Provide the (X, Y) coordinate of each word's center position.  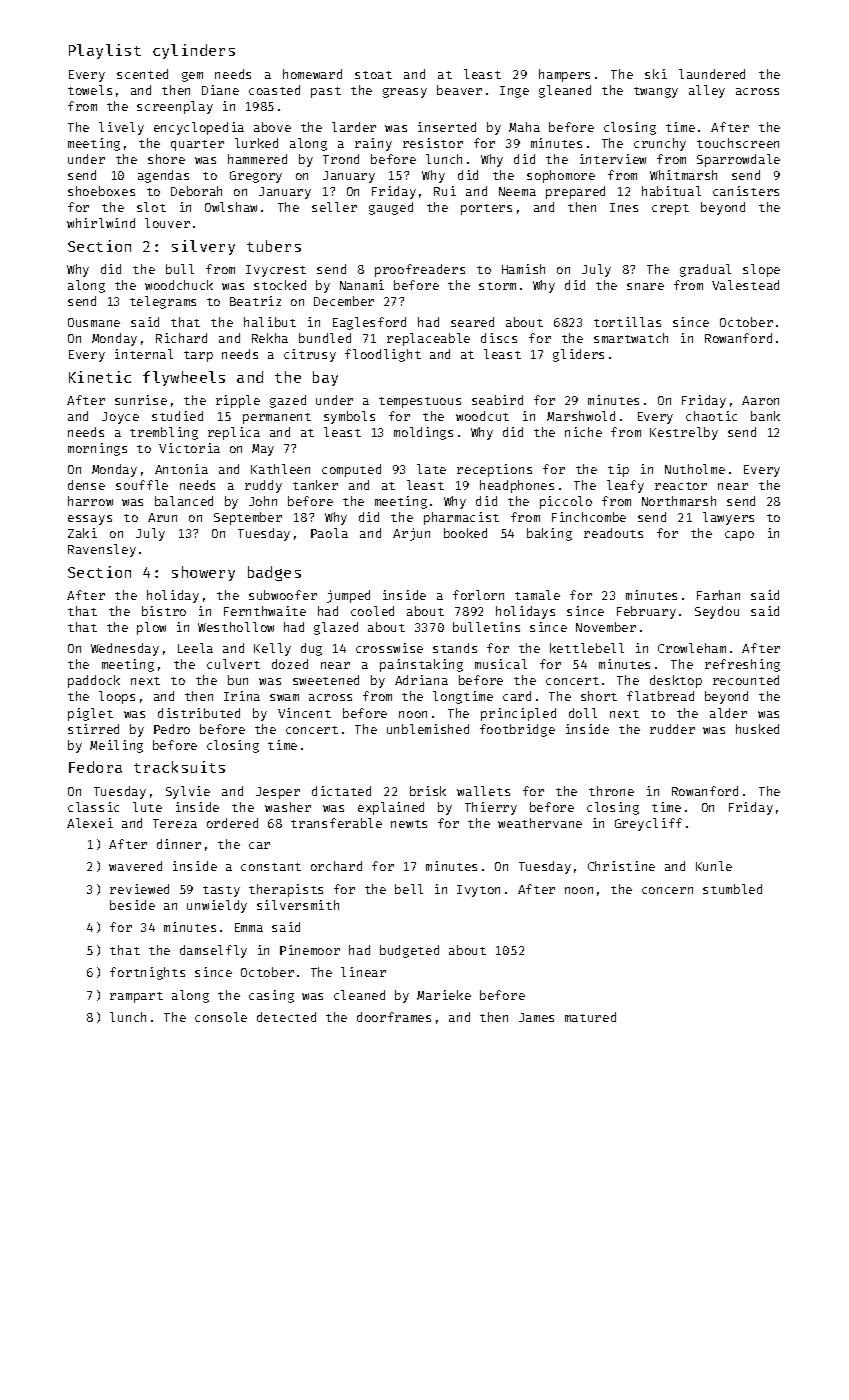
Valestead (745, 285)
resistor (433, 143)
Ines (624, 207)
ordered (232, 823)
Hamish (523, 269)
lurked (256, 143)
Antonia (181, 469)
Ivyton (478, 891)
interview (613, 159)
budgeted (409, 951)
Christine (621, 866)
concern (667, 890)
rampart (136, 997)
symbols (349, 417)
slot (151, 207)
